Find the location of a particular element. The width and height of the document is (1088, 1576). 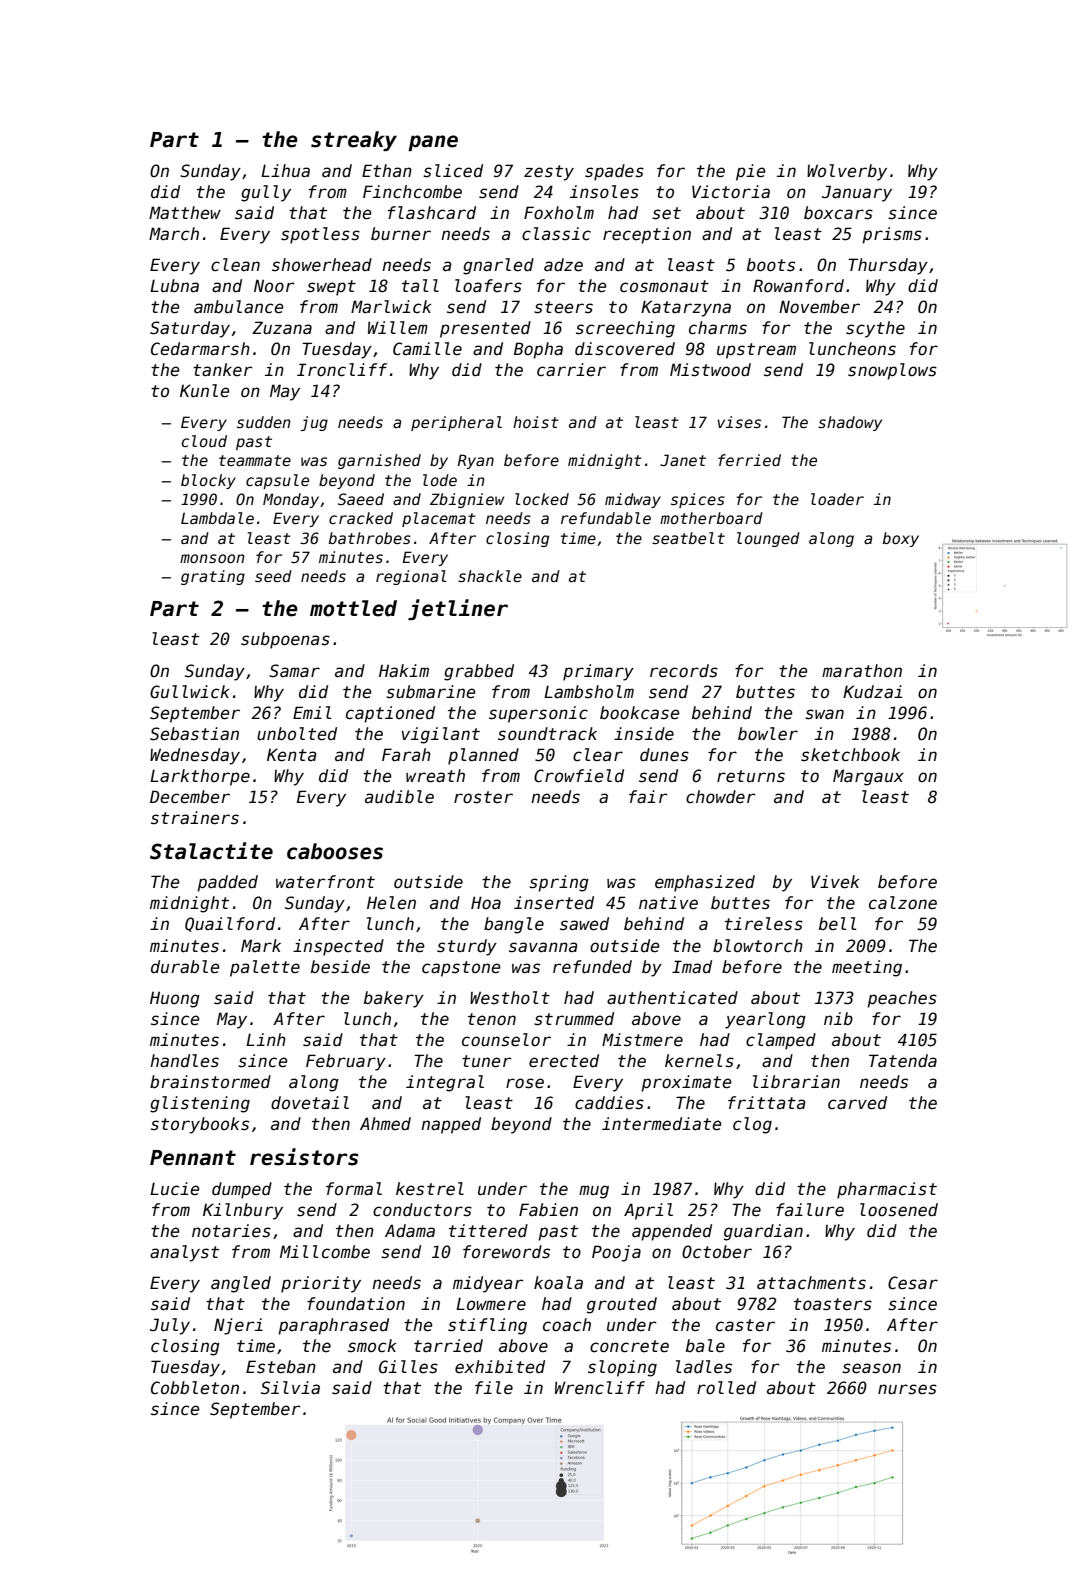

Cesar is located at coordinates (913, 1283).
